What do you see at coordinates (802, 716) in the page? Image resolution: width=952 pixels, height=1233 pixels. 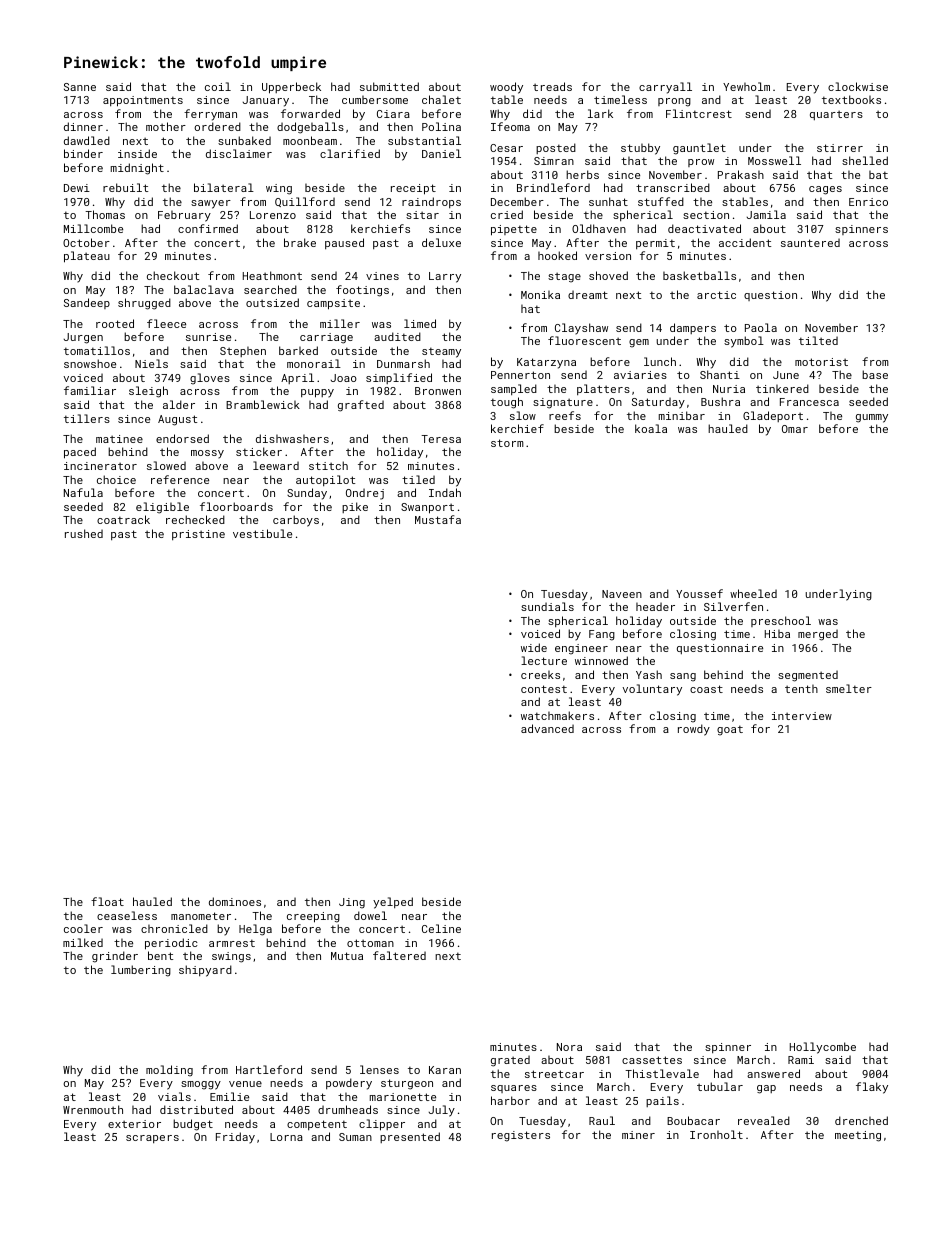 I see `interview` at bounding box center [802, 716].
